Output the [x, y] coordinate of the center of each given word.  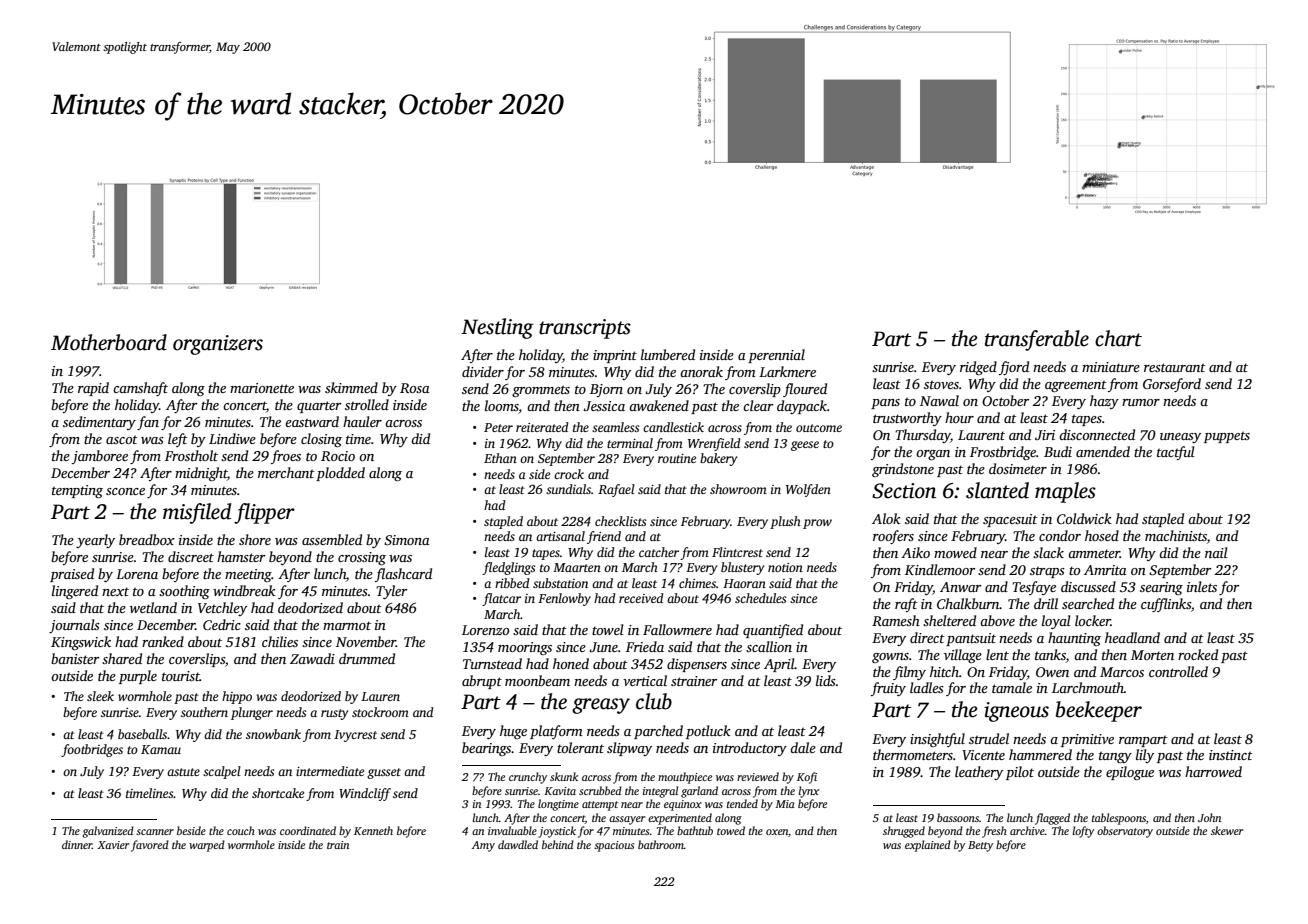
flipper [264, 513]
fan [148, 423]
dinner [77, 844]
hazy [1104, 402]
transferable [1037, 340]
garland [699, 792]
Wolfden [808, 490]
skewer [1227, 830]
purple [138, 677]
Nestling [497, 328]
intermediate [330, 771]
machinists [1176, 535]
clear [758, 405]
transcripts [585, 329]
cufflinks [1166, 605]
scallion [769, 646]
